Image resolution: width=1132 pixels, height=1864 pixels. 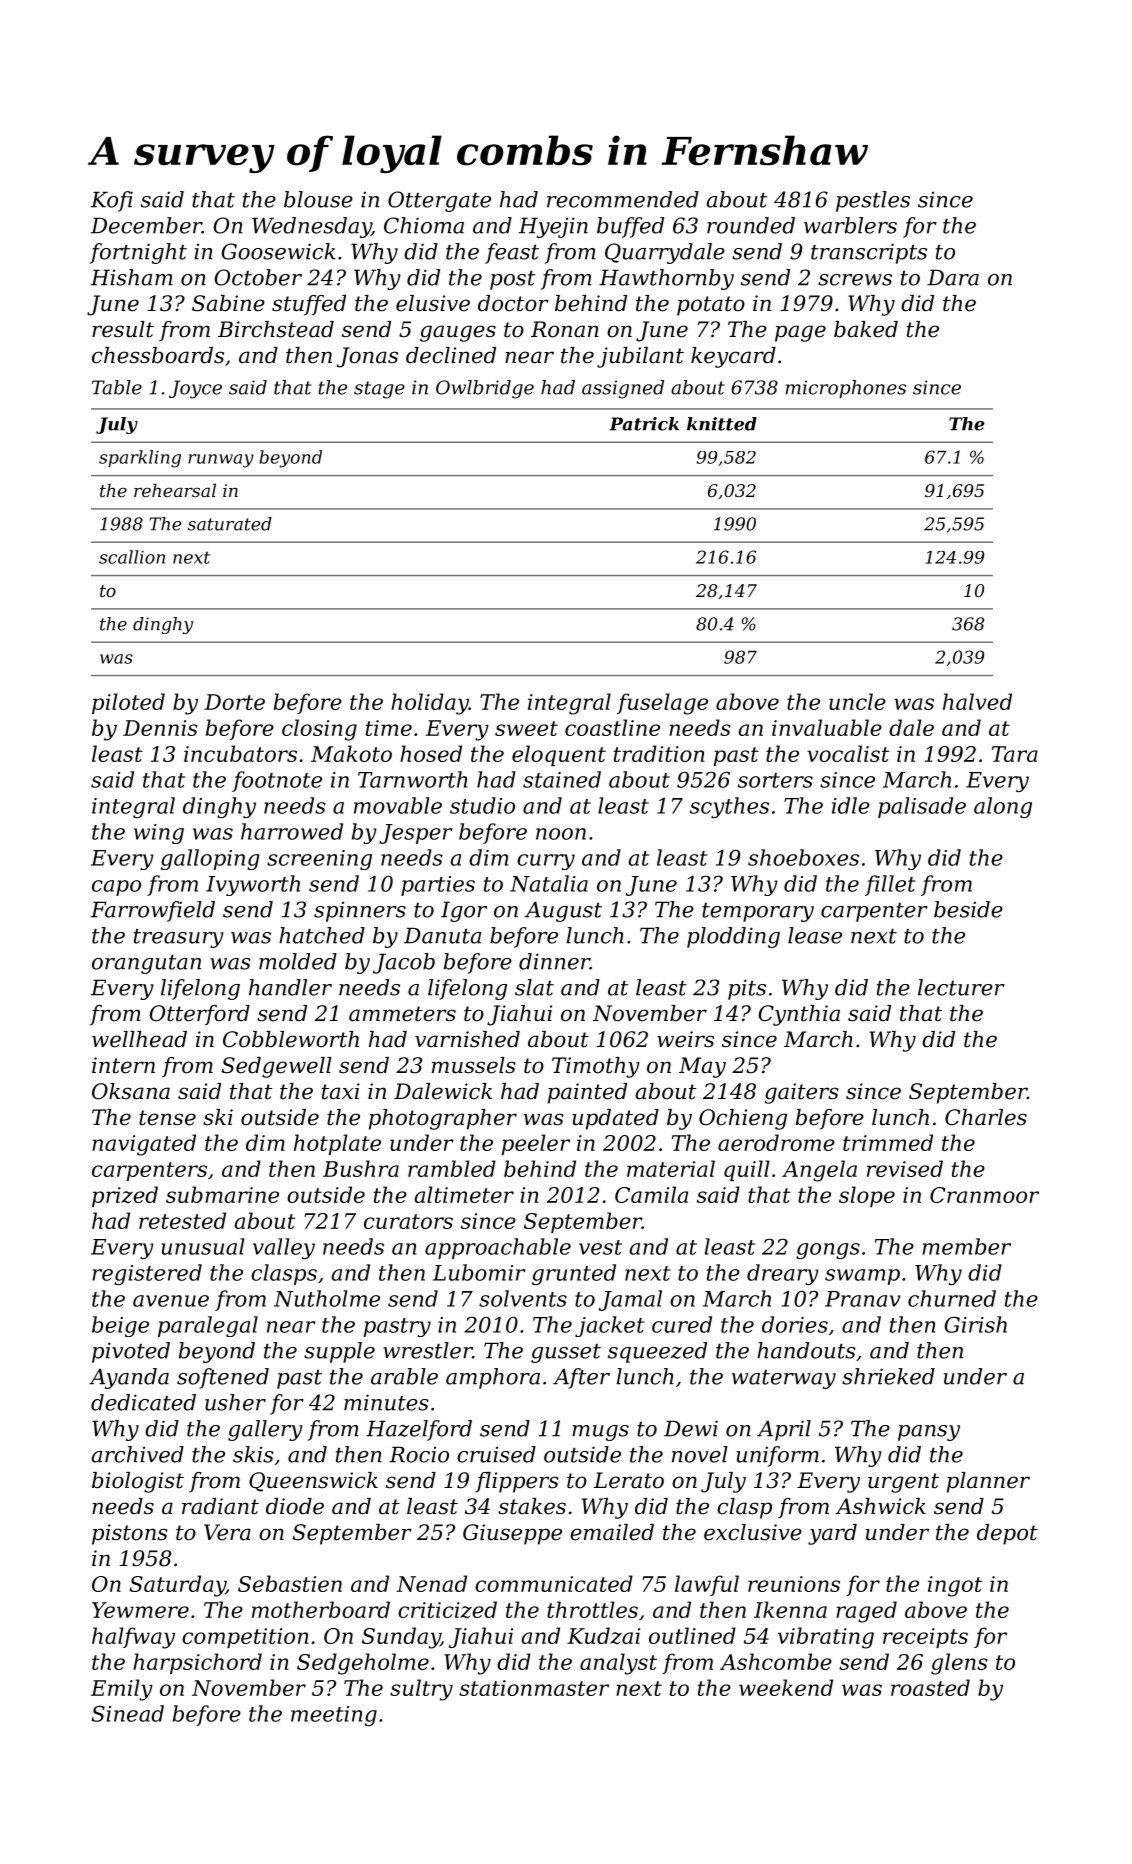 What do you see at coordinates (615, 1119) in the image?
I see `updated` at bounding box center [615, 1119].
